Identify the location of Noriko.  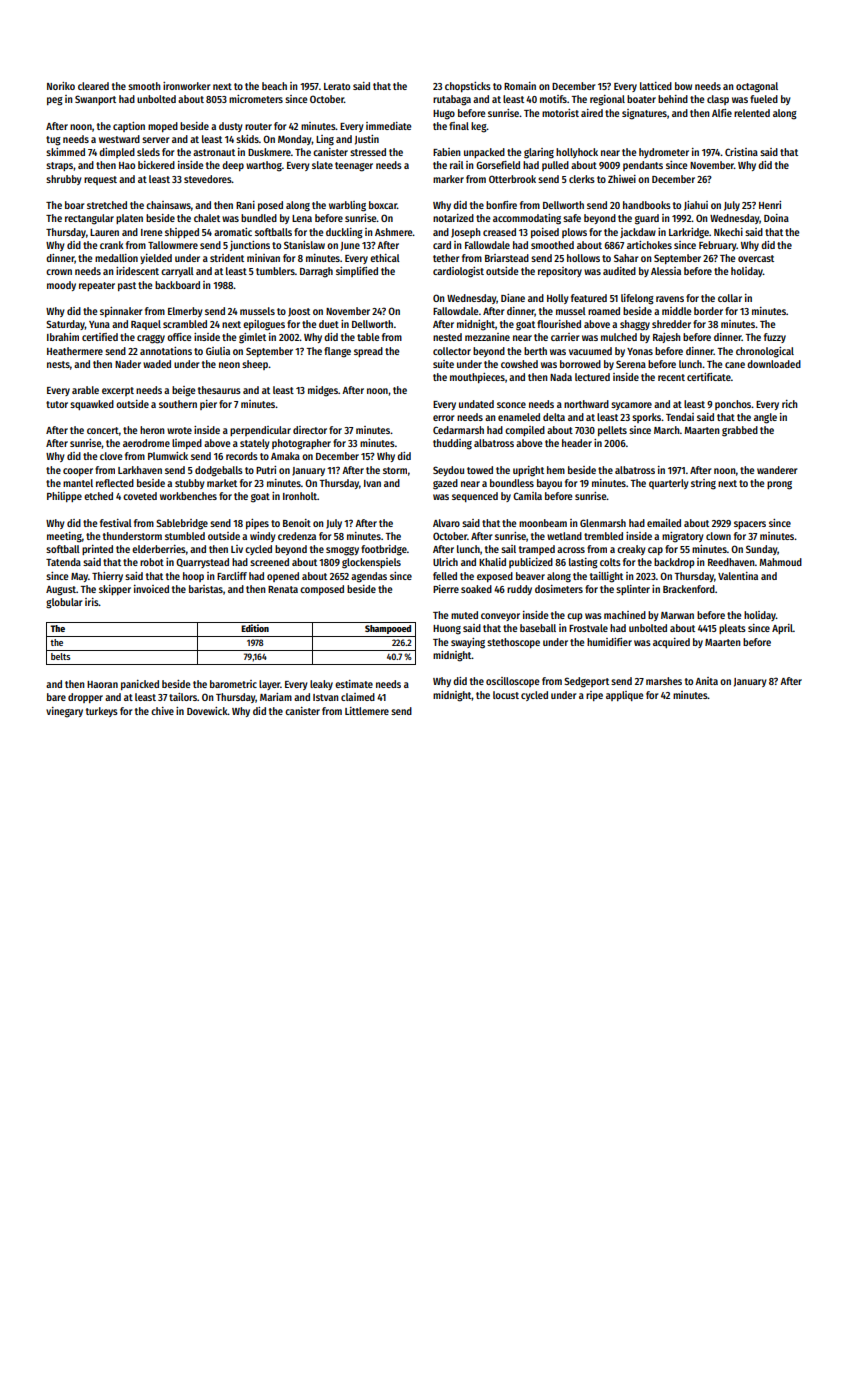
(61, 86).
